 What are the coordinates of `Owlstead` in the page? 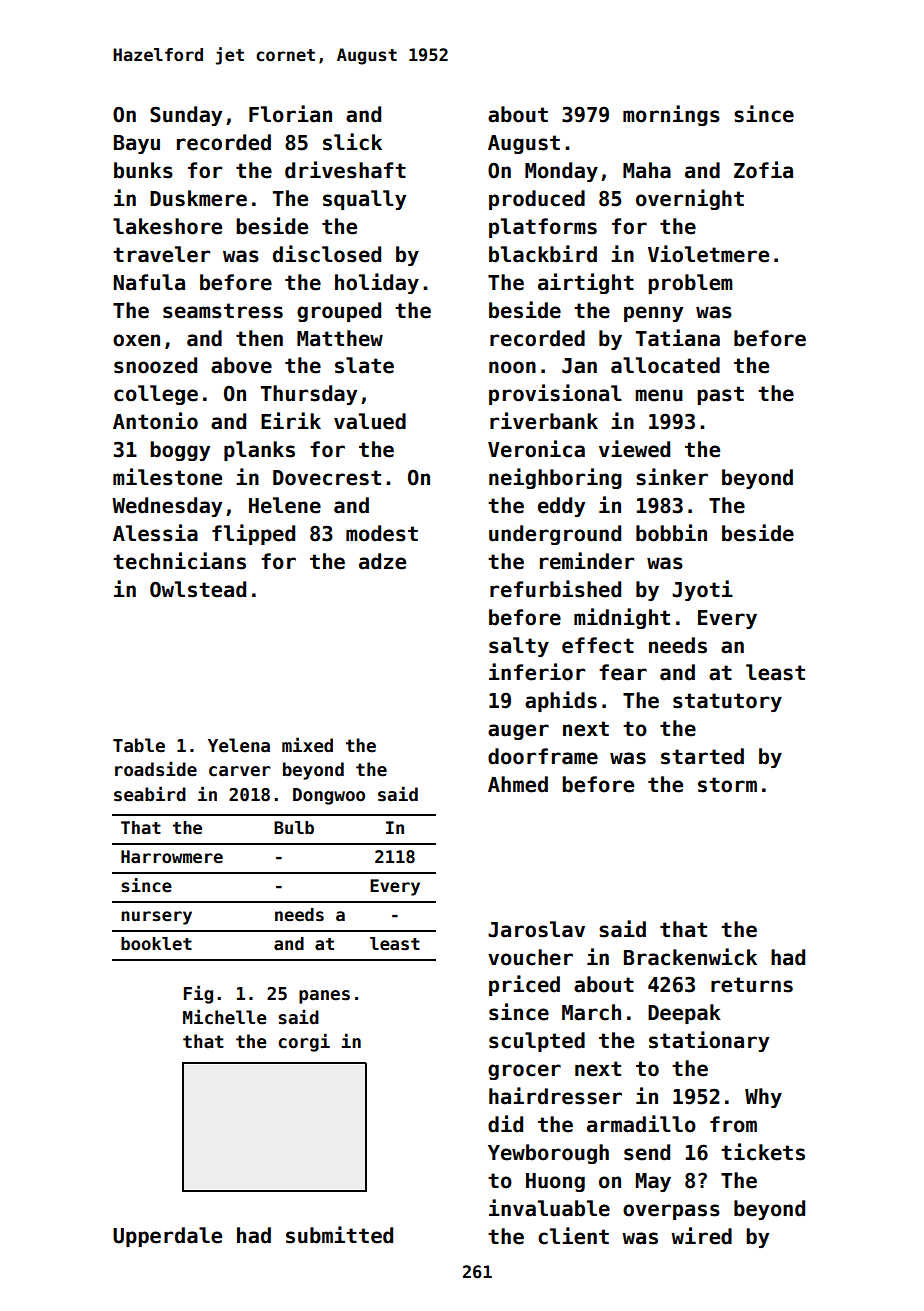 It's located at (198, 589).
